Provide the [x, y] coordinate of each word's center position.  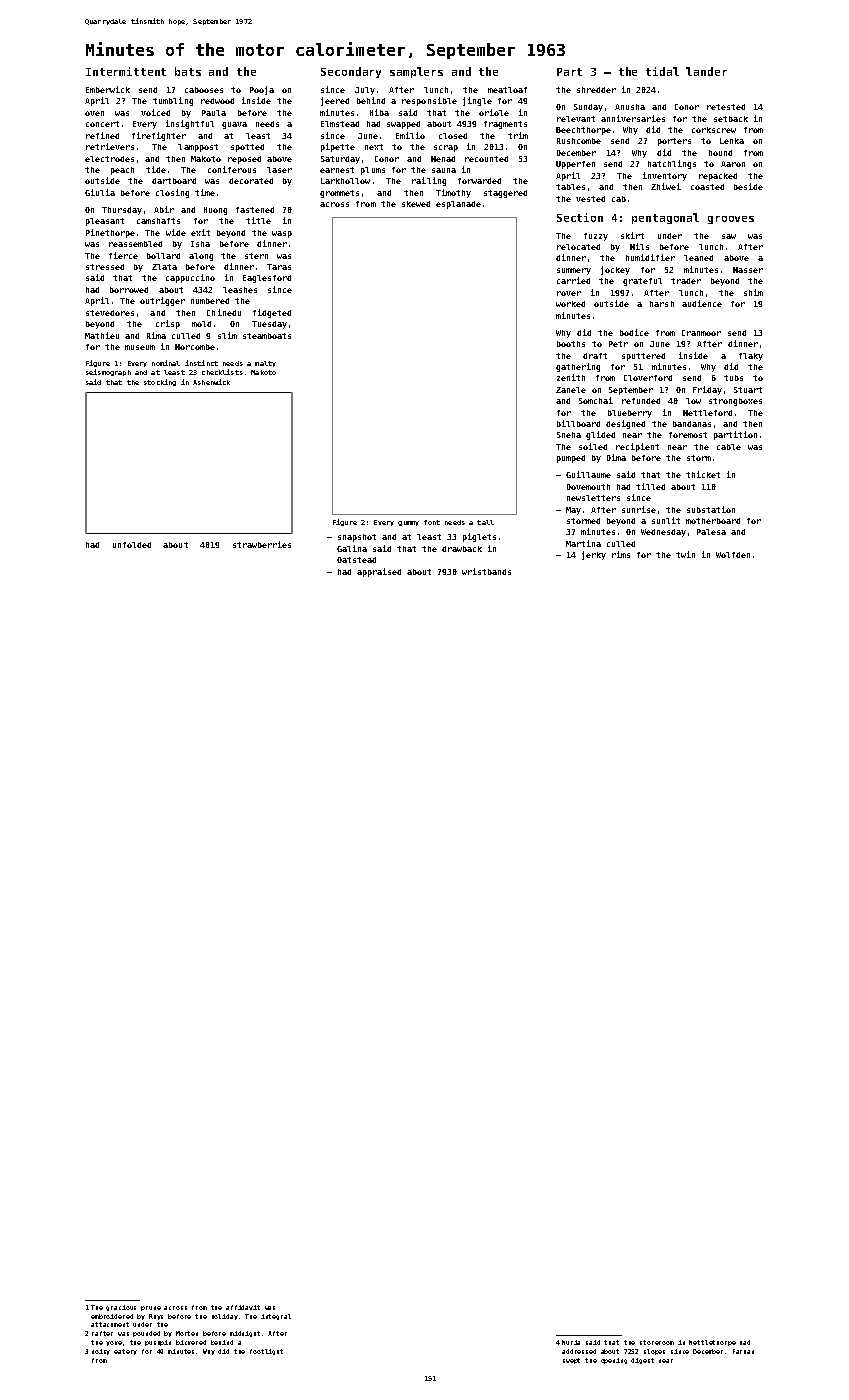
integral [276, 1317]
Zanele [571, 390]
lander [706, 71]
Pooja [262, 90]
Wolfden [733, 555]
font [432, 522]
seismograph [108, 372]
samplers [416, 72]
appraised [379, 572]
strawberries [262, 544]
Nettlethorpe [712, 1343]
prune [151, 1308]
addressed [579, 1351]
